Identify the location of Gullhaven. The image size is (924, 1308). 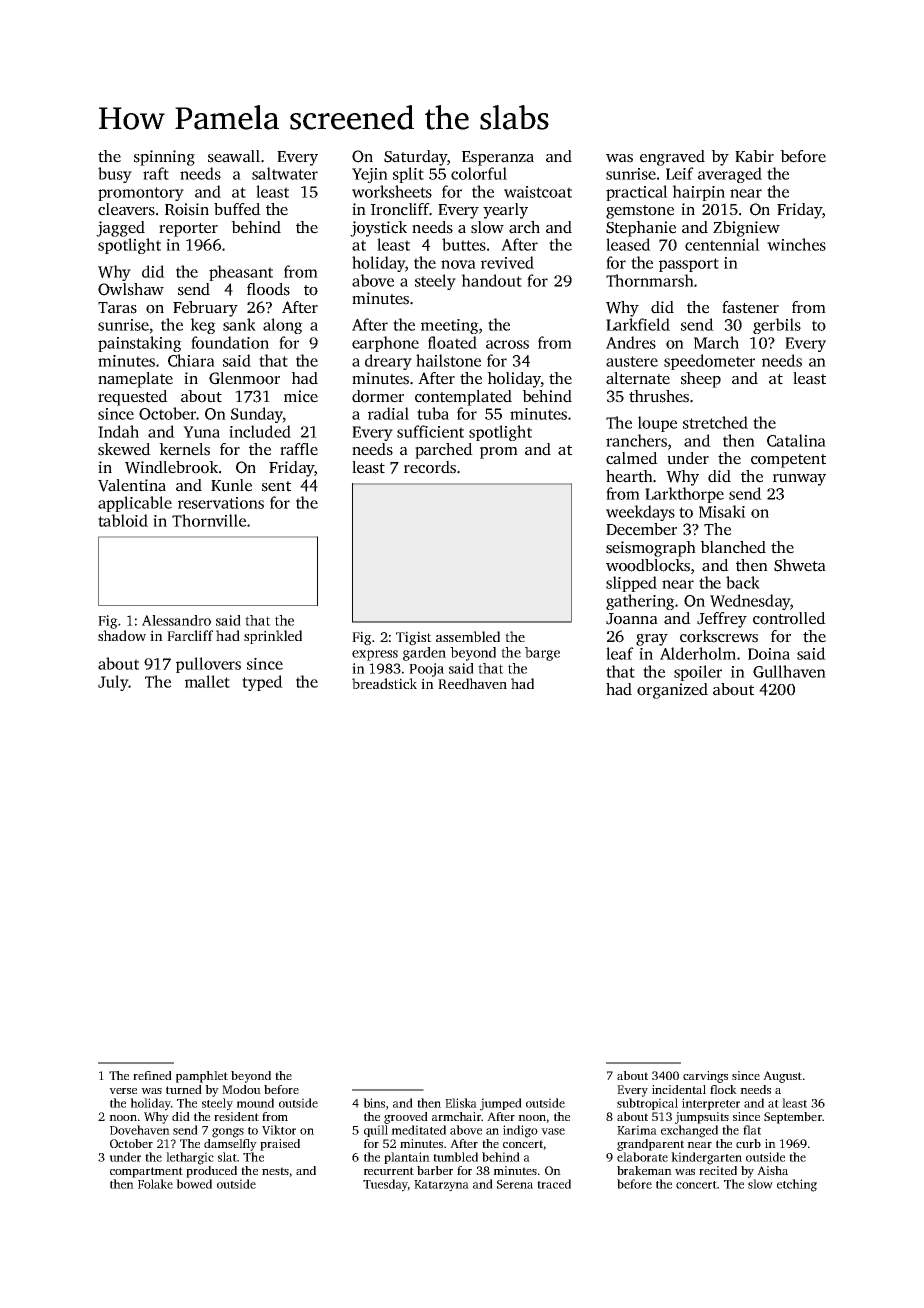
(789, 671).
